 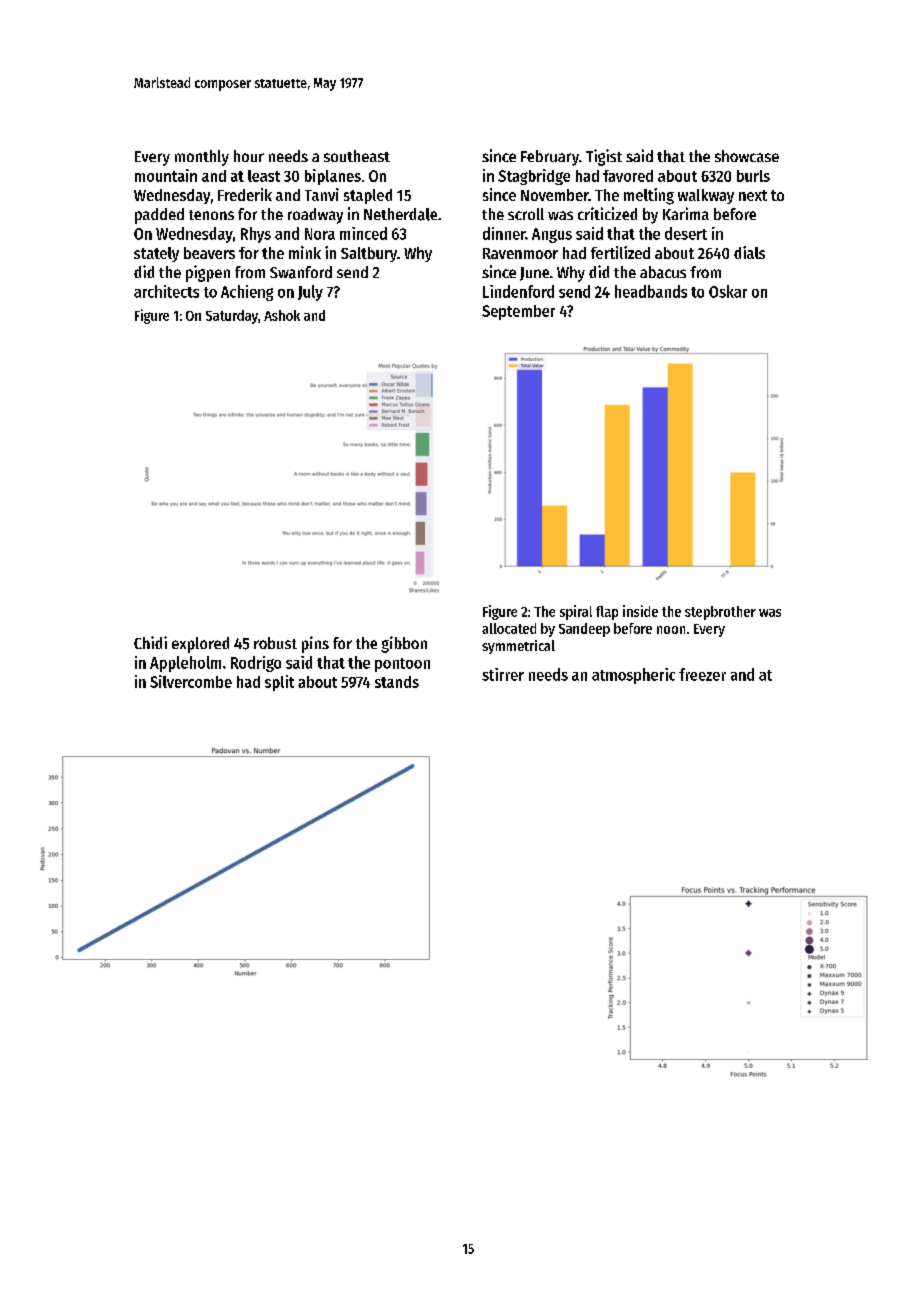 What do you see at coordinates (202, 158) in the document?
I see `monthly` at bounding box center [202, 158].
